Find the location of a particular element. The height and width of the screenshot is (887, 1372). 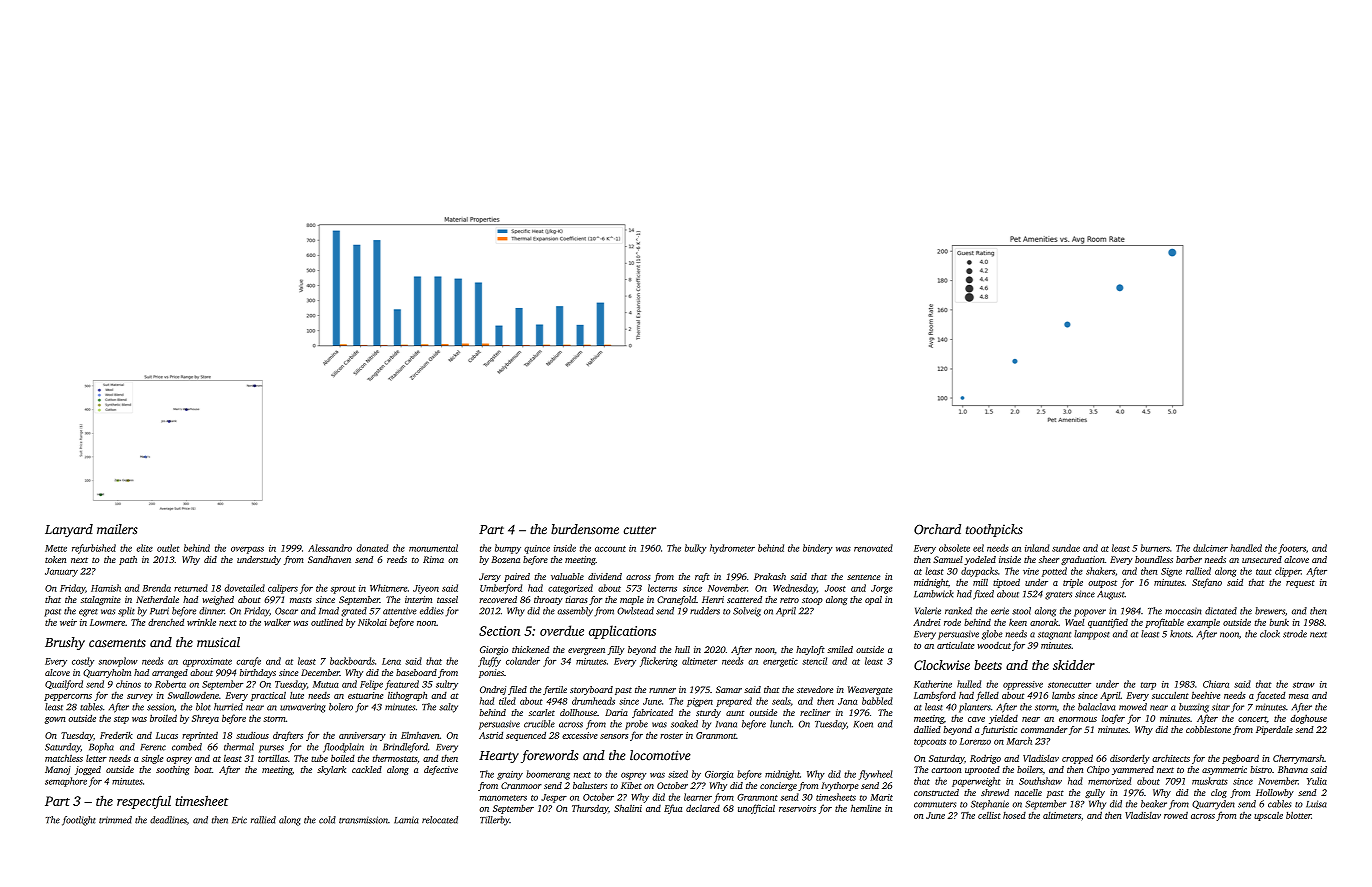

toothpicks is located at coordinates (994, 530).
